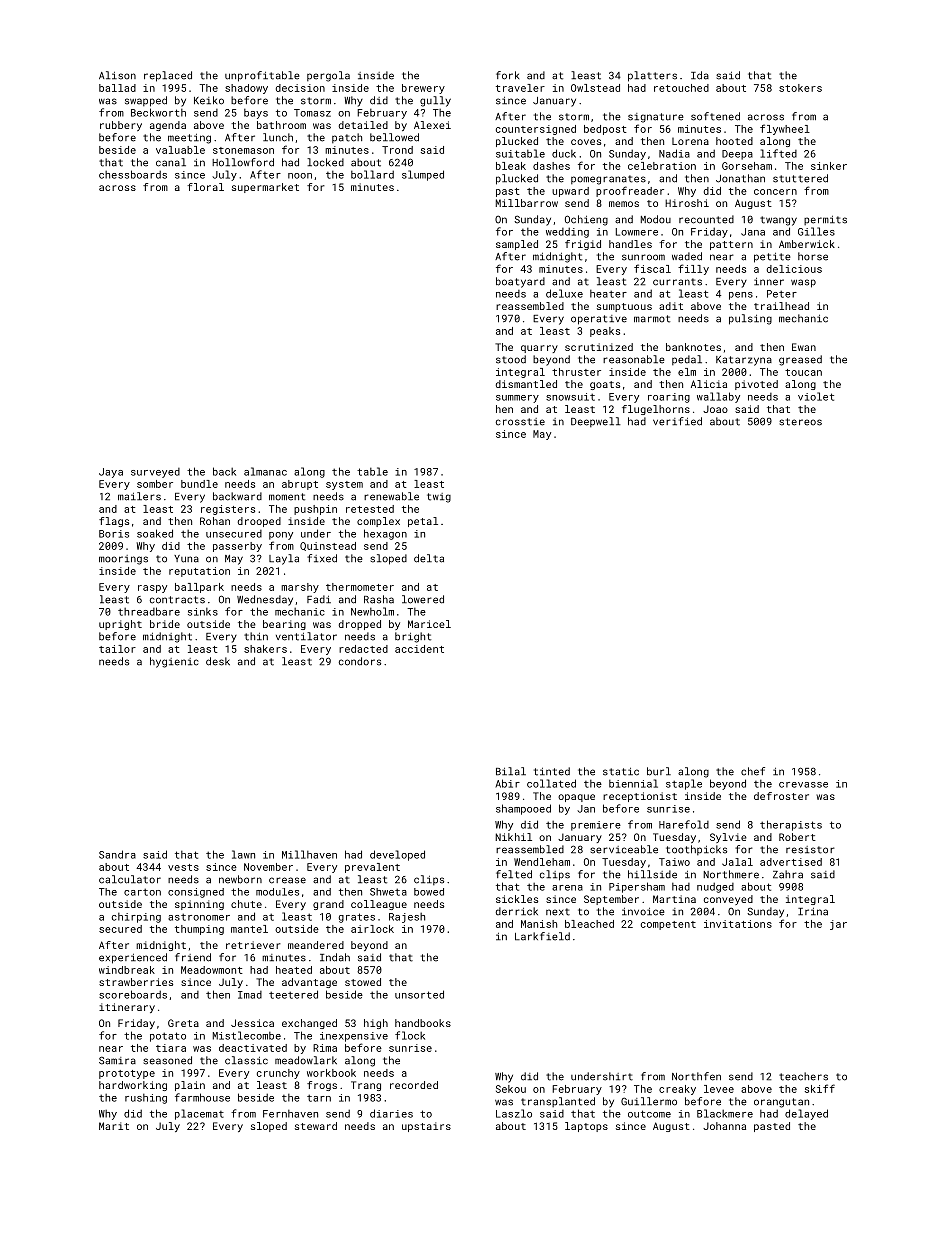 Image resolution: width=952 pixels, height=1233 pixels. Describe the element at coordinates (520, 88) in the document. I see `traveler` at that location.
